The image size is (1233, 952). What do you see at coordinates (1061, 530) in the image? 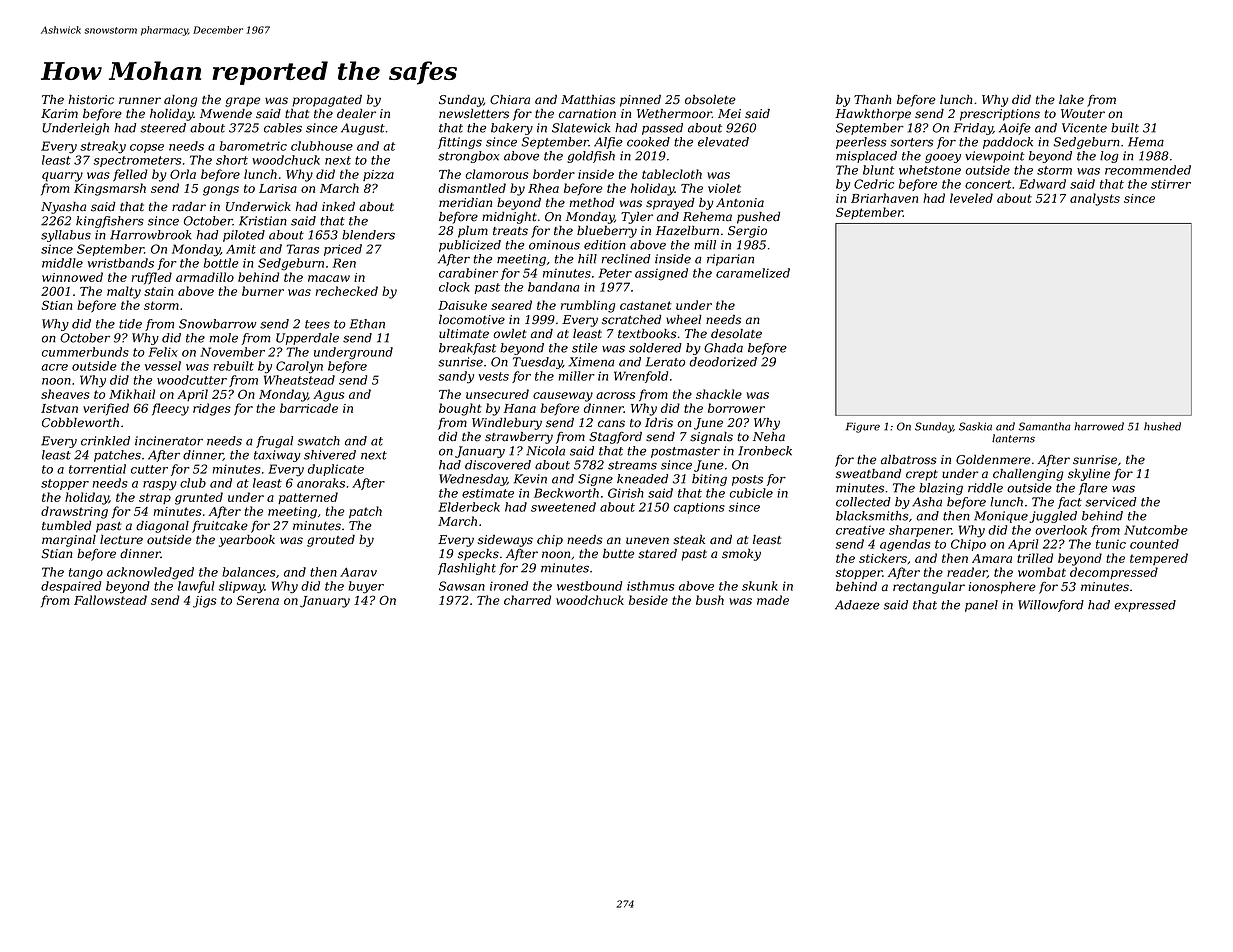
I see `overlook` at bounding box center [1061, 530].
